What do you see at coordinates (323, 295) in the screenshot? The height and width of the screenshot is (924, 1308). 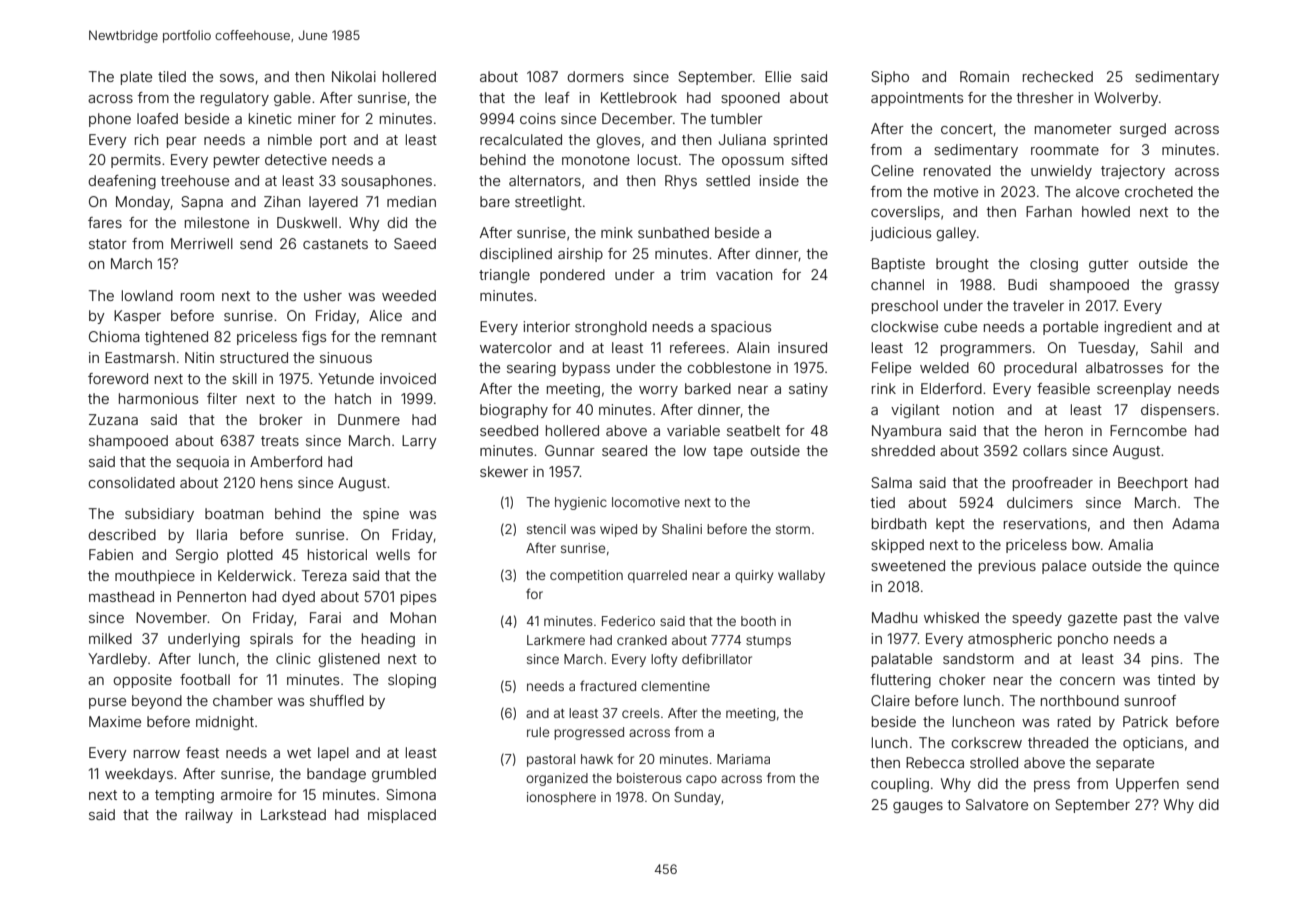 I see `usher` at bounding box center [323, 295].
